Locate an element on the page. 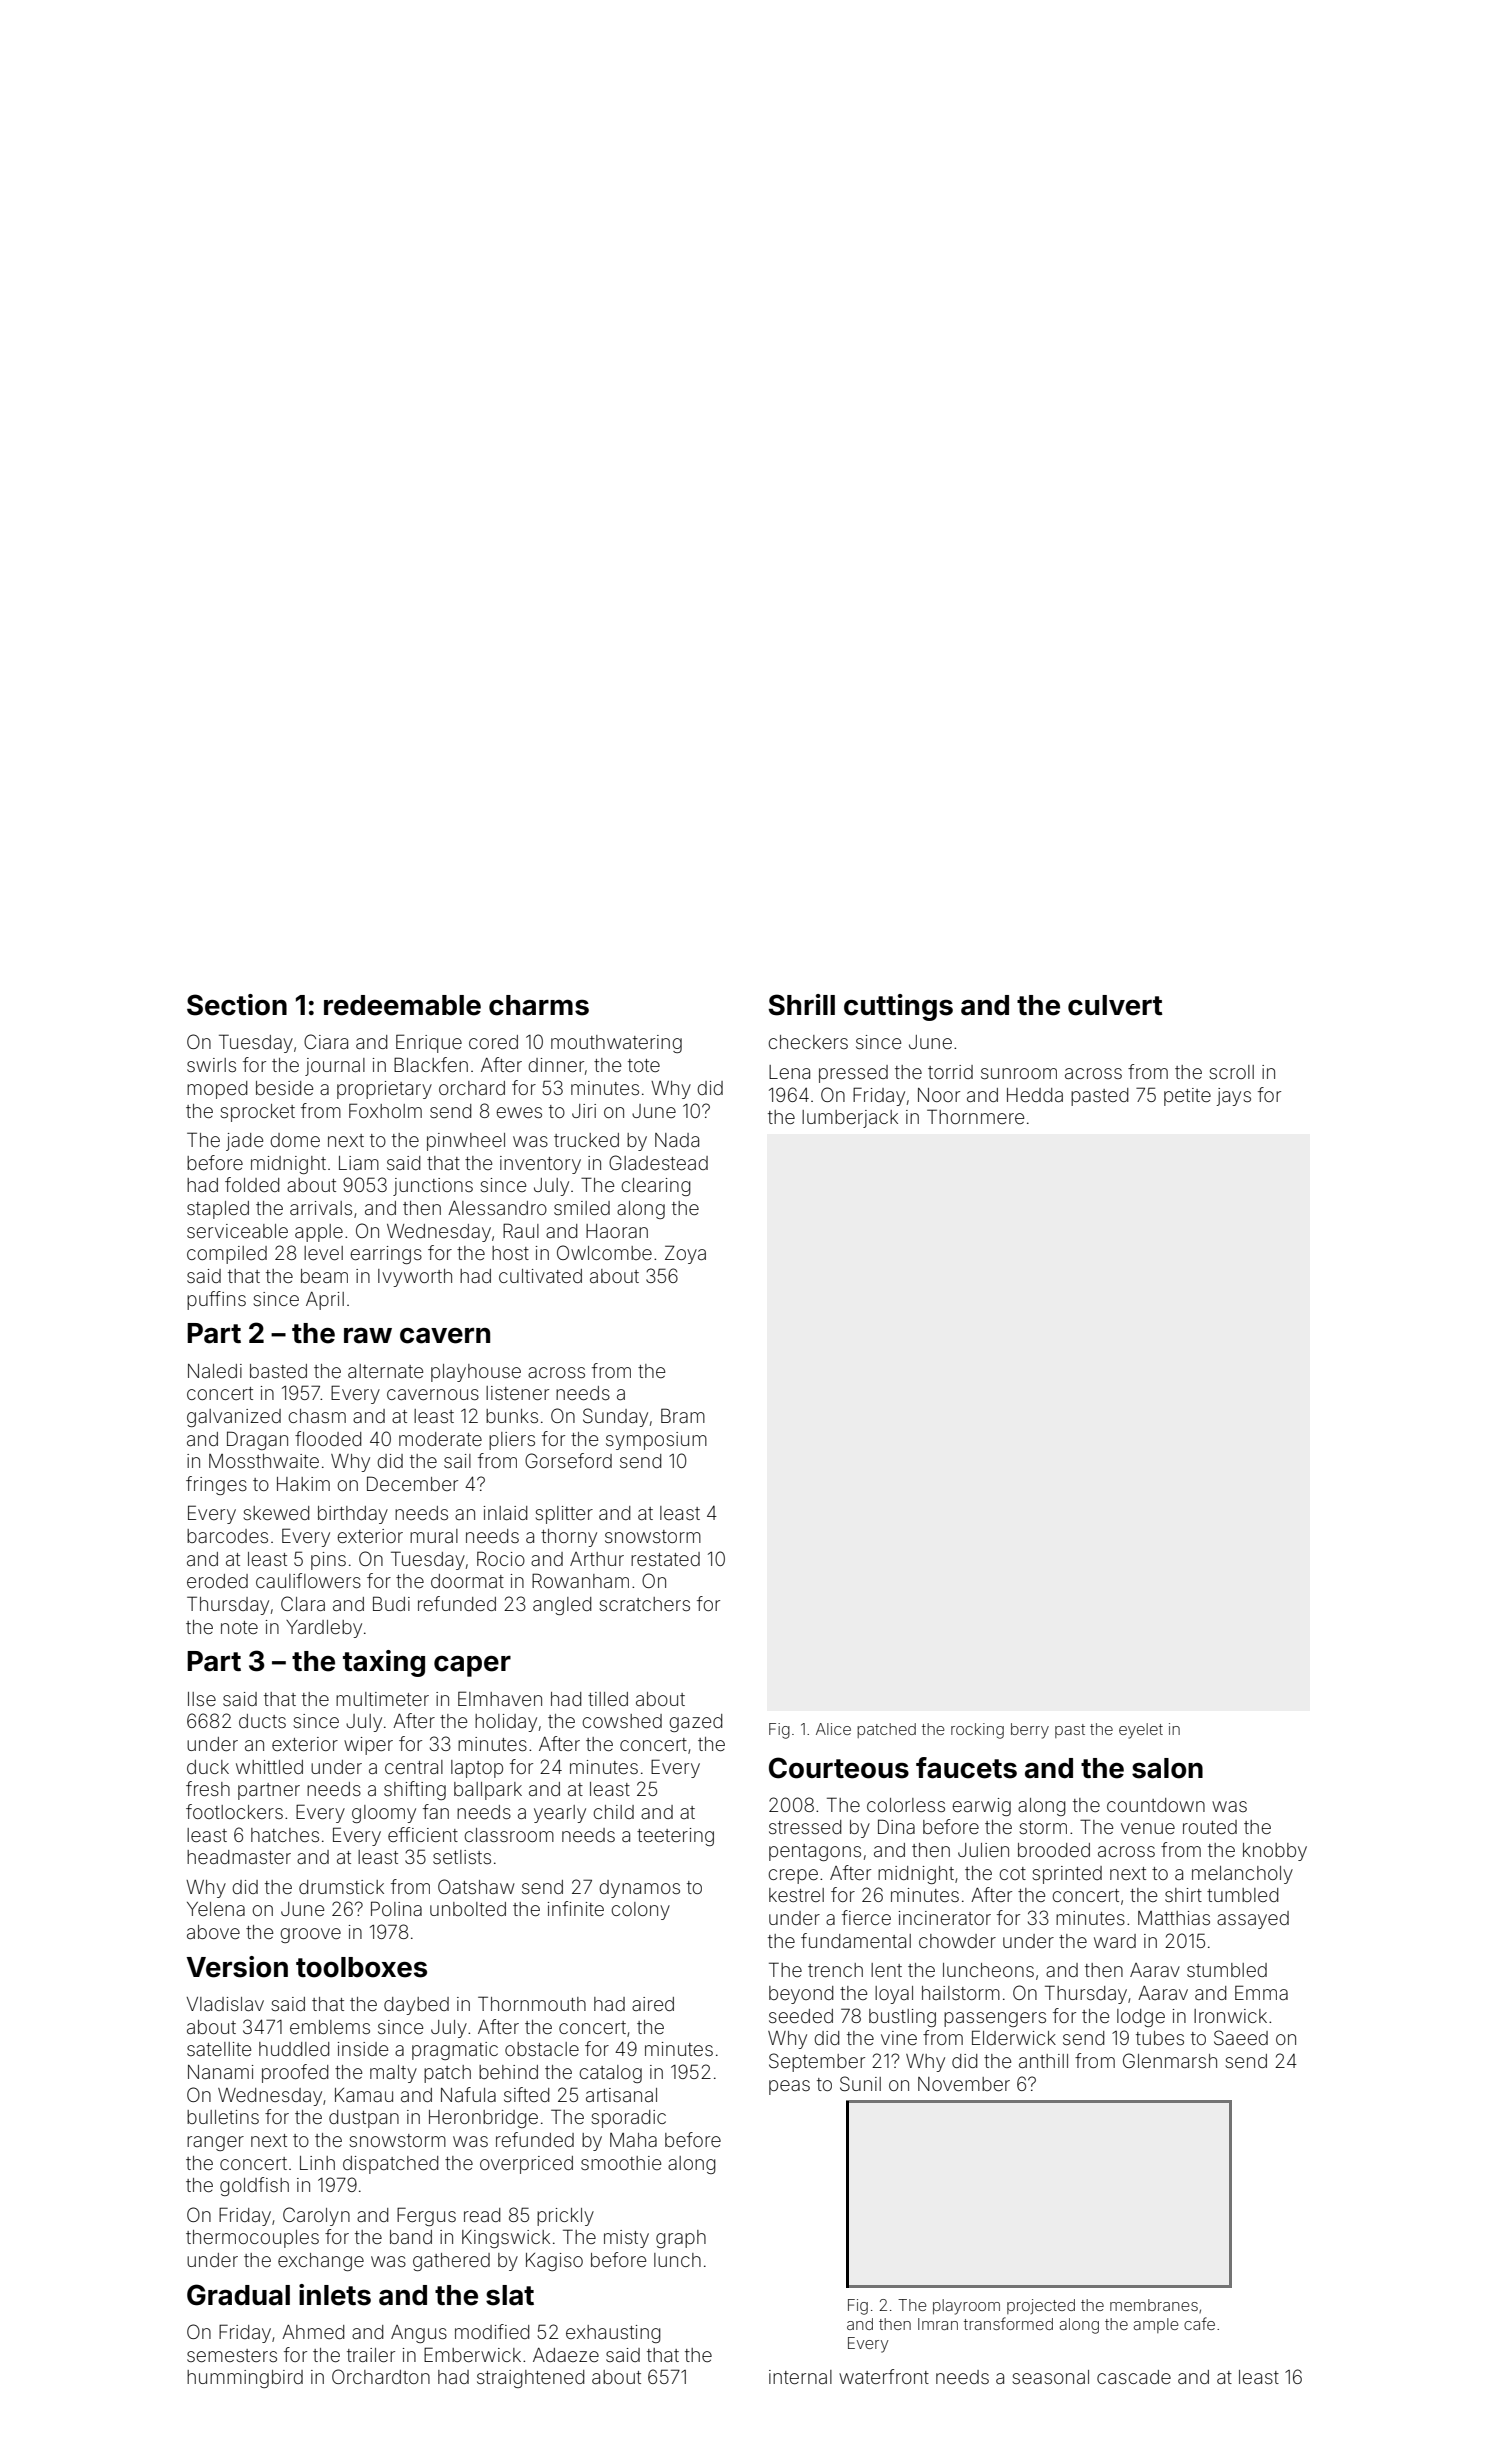 This document has height=2464, width=1496. restated is located at coordinates (665, 1559).
